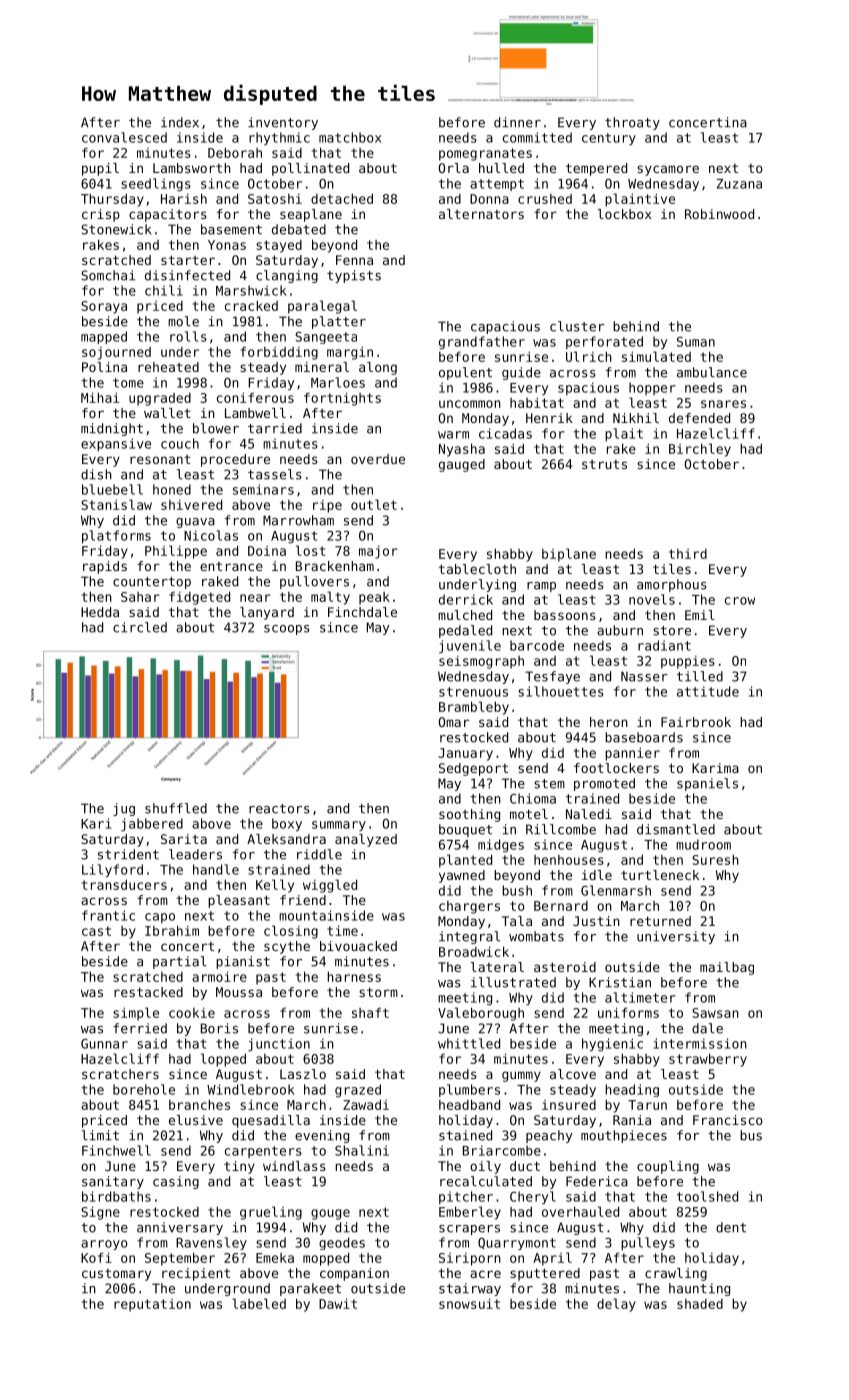 The height and width of the screenshot is (1400, 849). What do you see at coordinates (100, 1213) in the screenshot?
I see `Signe` at bounding box center [100, 1213].
